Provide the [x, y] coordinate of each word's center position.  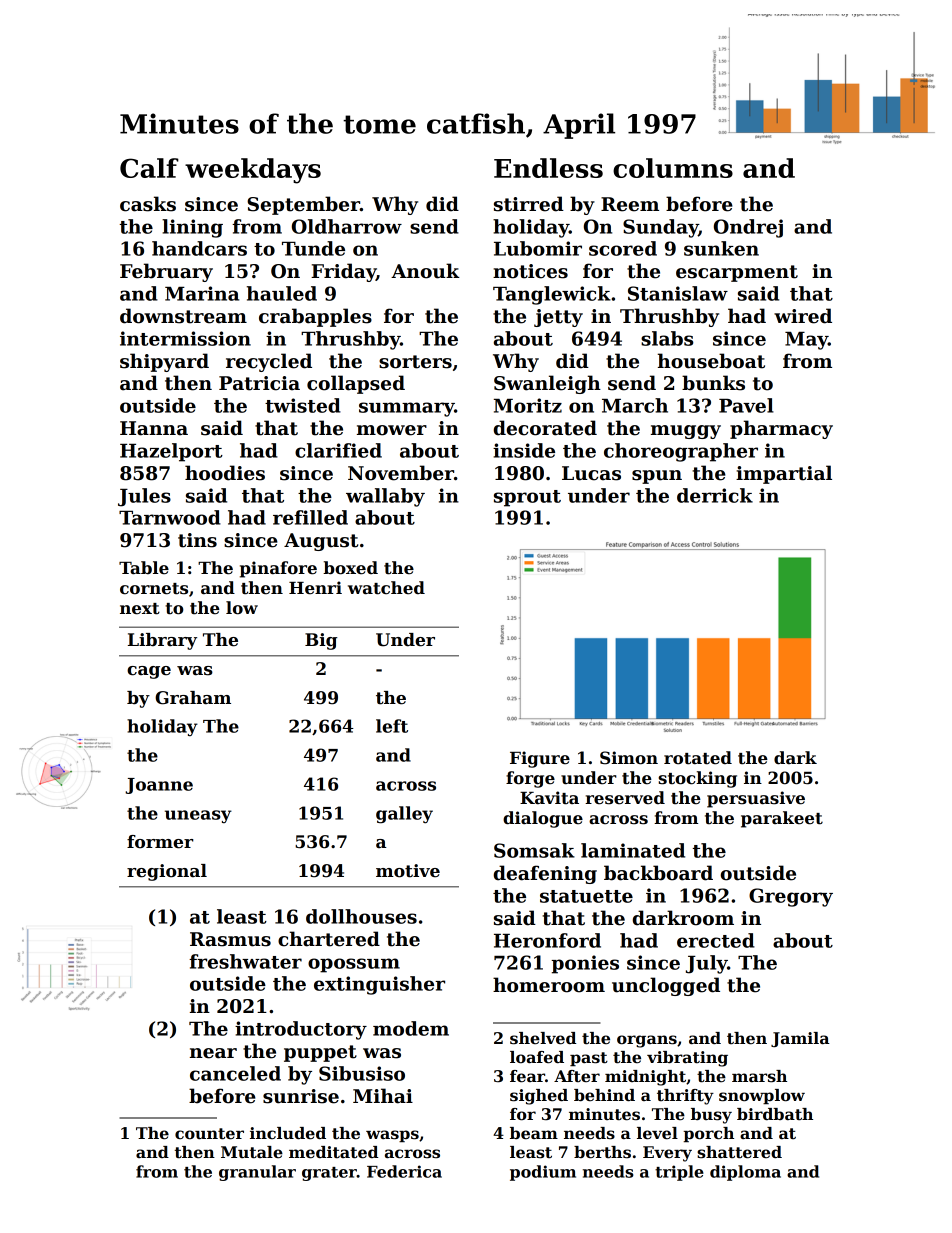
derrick [715, 495]
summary [406, 409]
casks [148, 204]
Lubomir [538, 248]
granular [257, 1173]
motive [408, 871]
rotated [698, 758]
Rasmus [230, 939]
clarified [338, 450]
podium [543, 1173]
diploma [745, 1173]
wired [803, 316]
